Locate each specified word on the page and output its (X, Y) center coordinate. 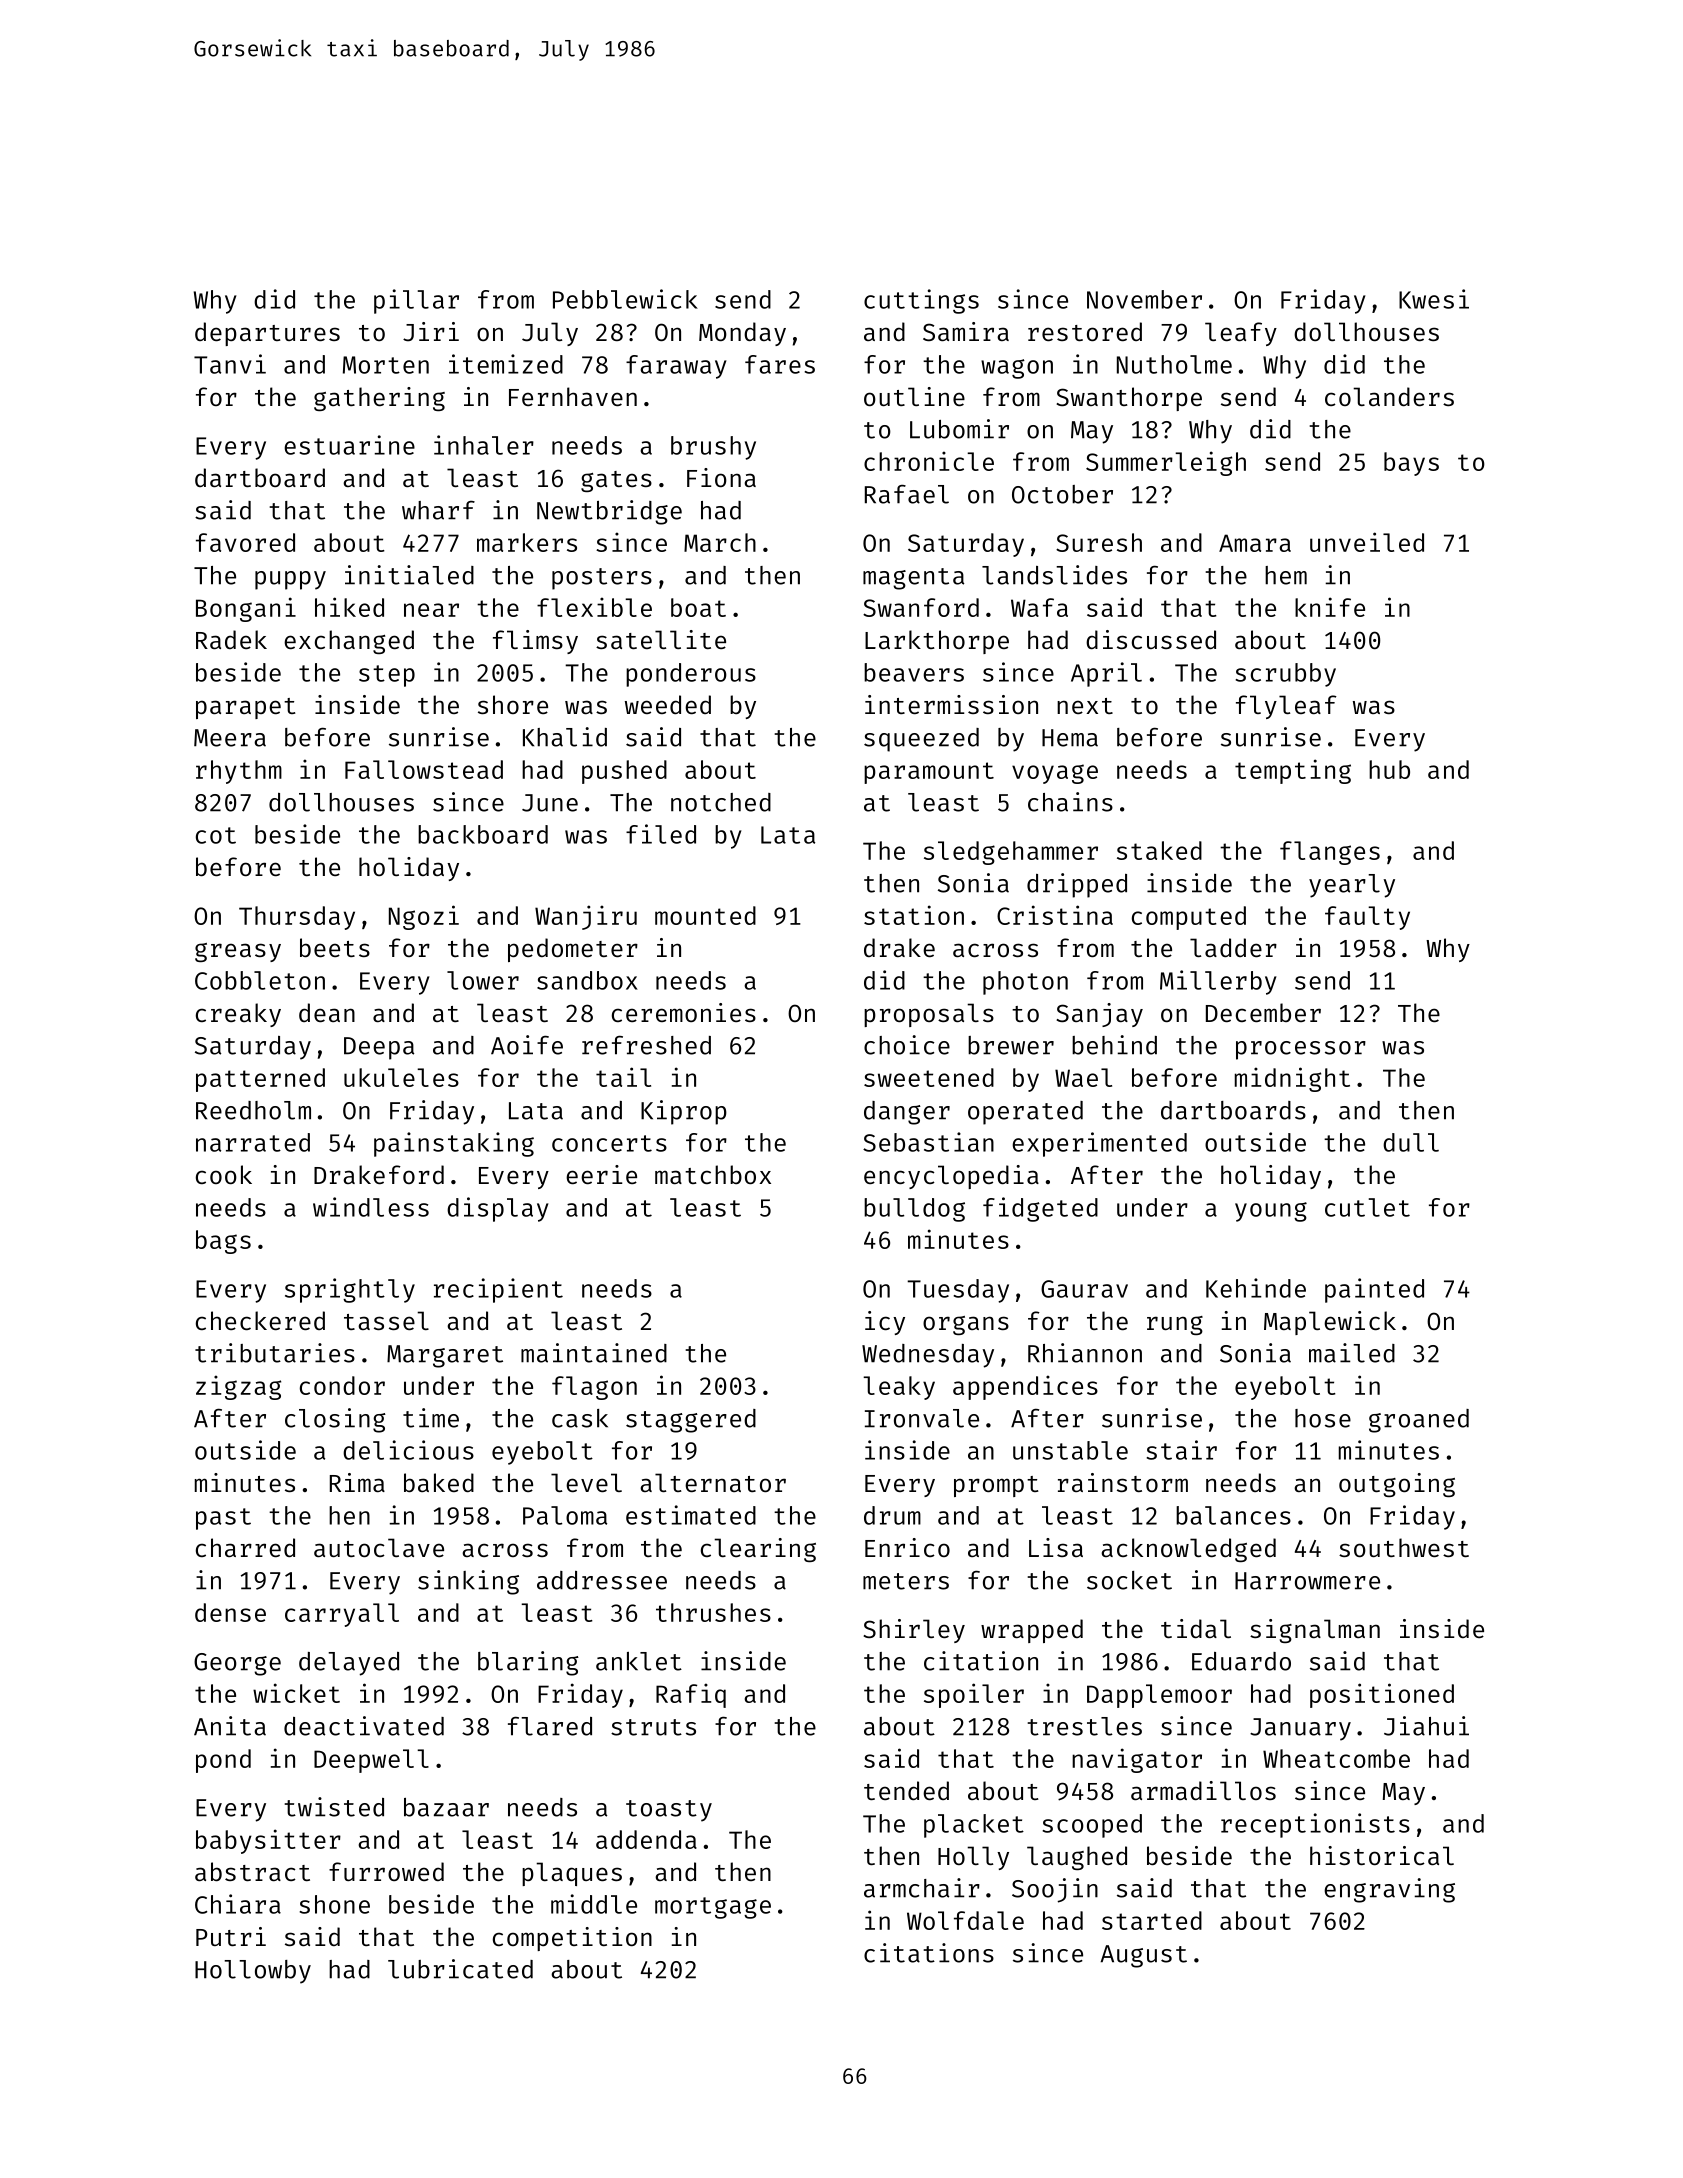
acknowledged (1188, 1550)
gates (616, 481)
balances (1233, 1515)
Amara (1255, 543)
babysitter (268, 1841)
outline (914, 396)
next (1085, 706)
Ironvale (922, 1418)
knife (1330, 607)
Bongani (246, 609)
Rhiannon (1085, 1353)
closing (335, 1420)
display (498, 1209)
